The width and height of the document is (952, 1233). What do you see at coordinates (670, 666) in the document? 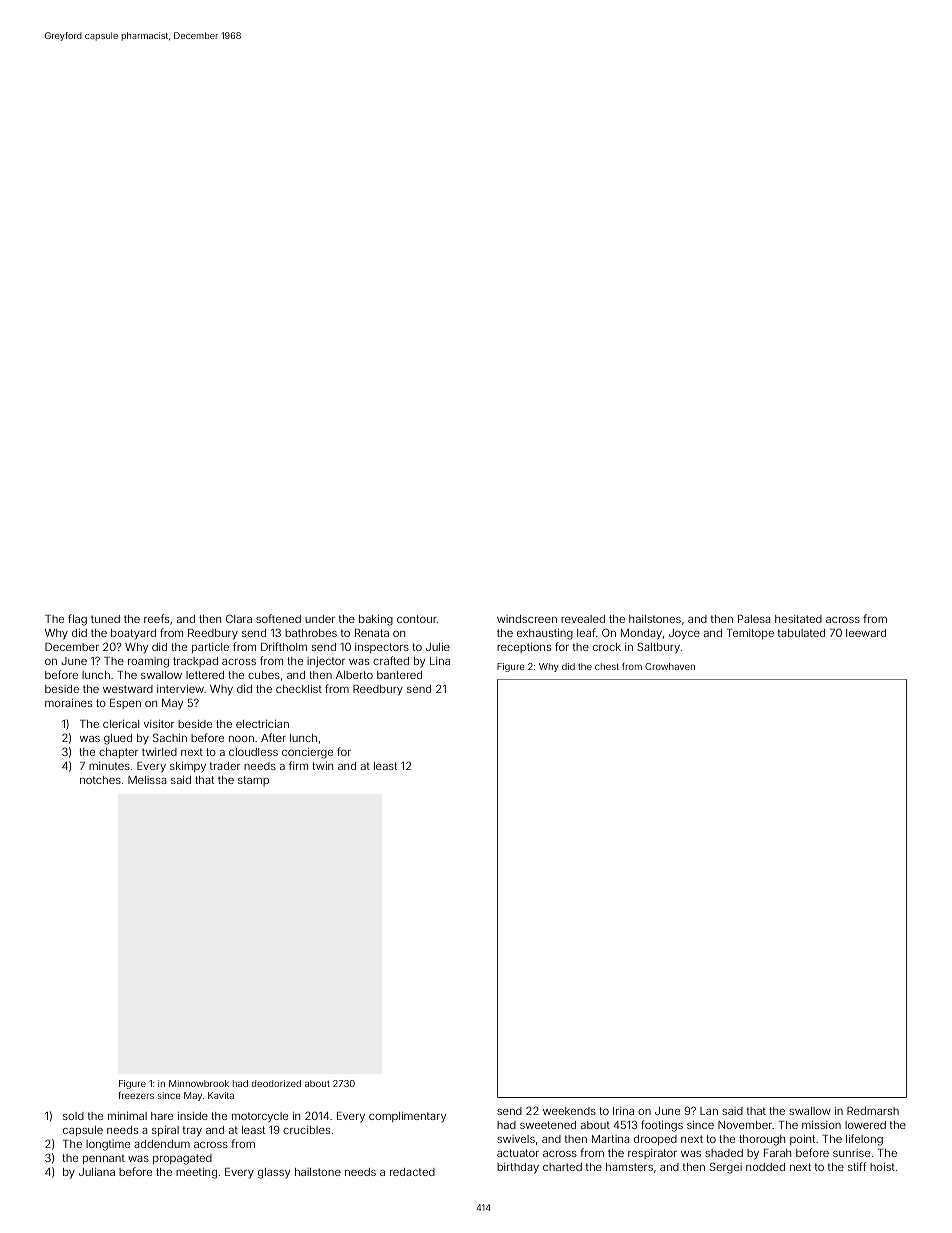
I see `Crowhaven` at bounding box center [670, 666].
